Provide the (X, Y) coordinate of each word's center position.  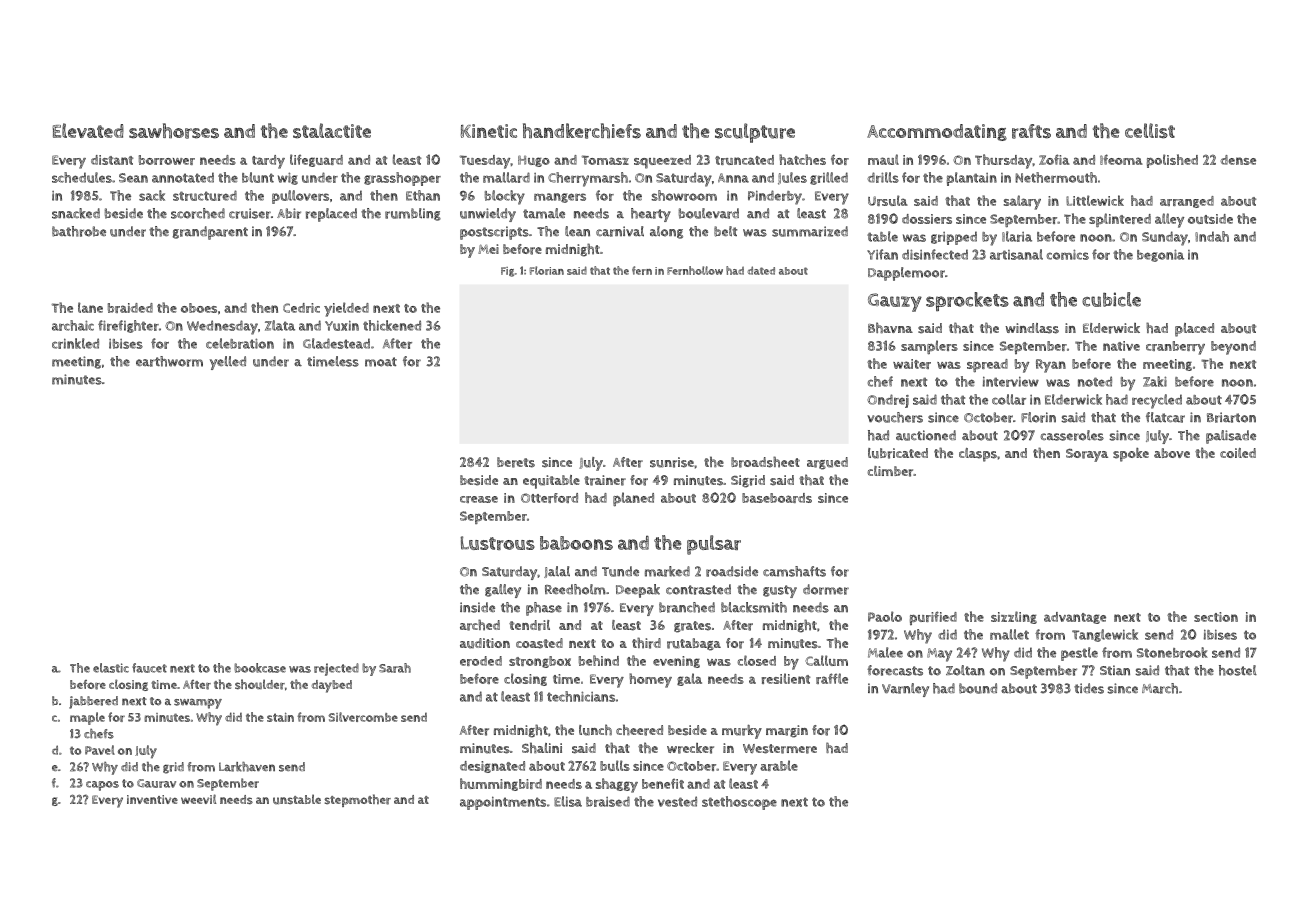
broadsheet (765, 462)
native (1121, 346)
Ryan (1051, 366)
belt (725, 231)
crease (479, 499)
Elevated (88, 130)
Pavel (100, 750)
